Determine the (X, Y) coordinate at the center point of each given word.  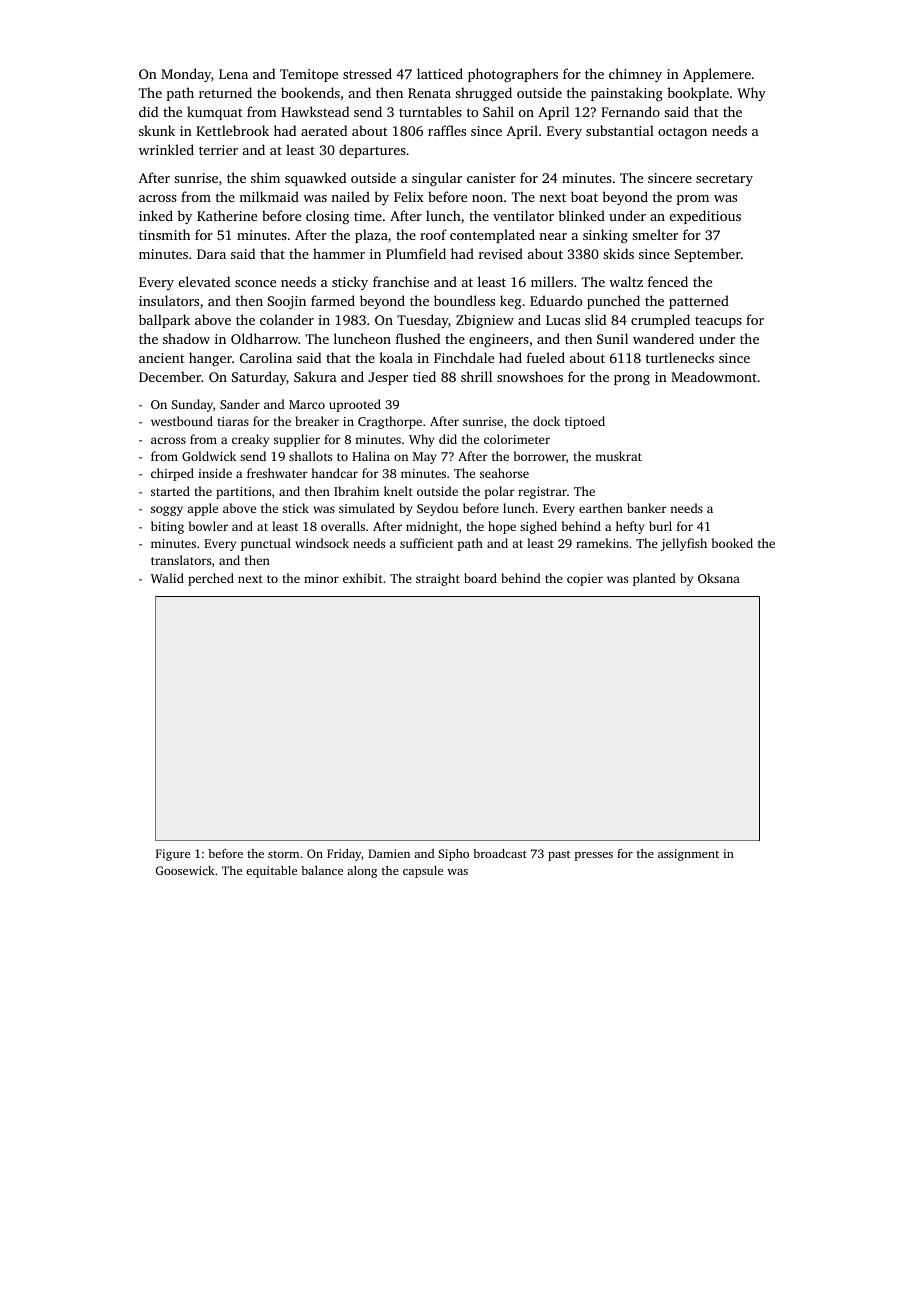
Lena (233, 74)
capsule (423, 872)
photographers (513, 75)
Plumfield (416, 253)
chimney (635, 75)
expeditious (705, 217)
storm (283, 854)
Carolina (266, 357)
